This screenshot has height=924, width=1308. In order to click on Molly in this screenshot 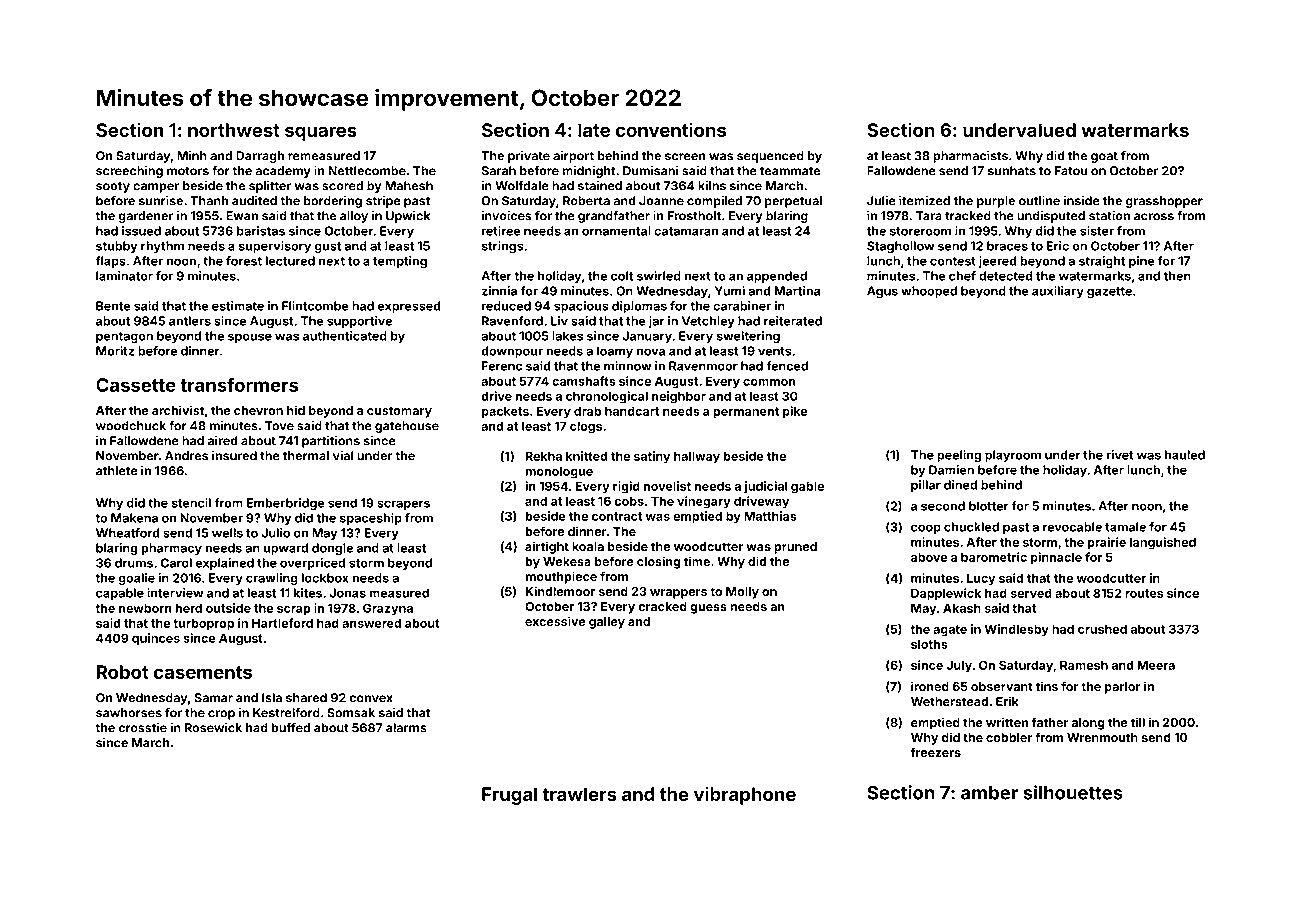, I will do `click(742, 593)`.
